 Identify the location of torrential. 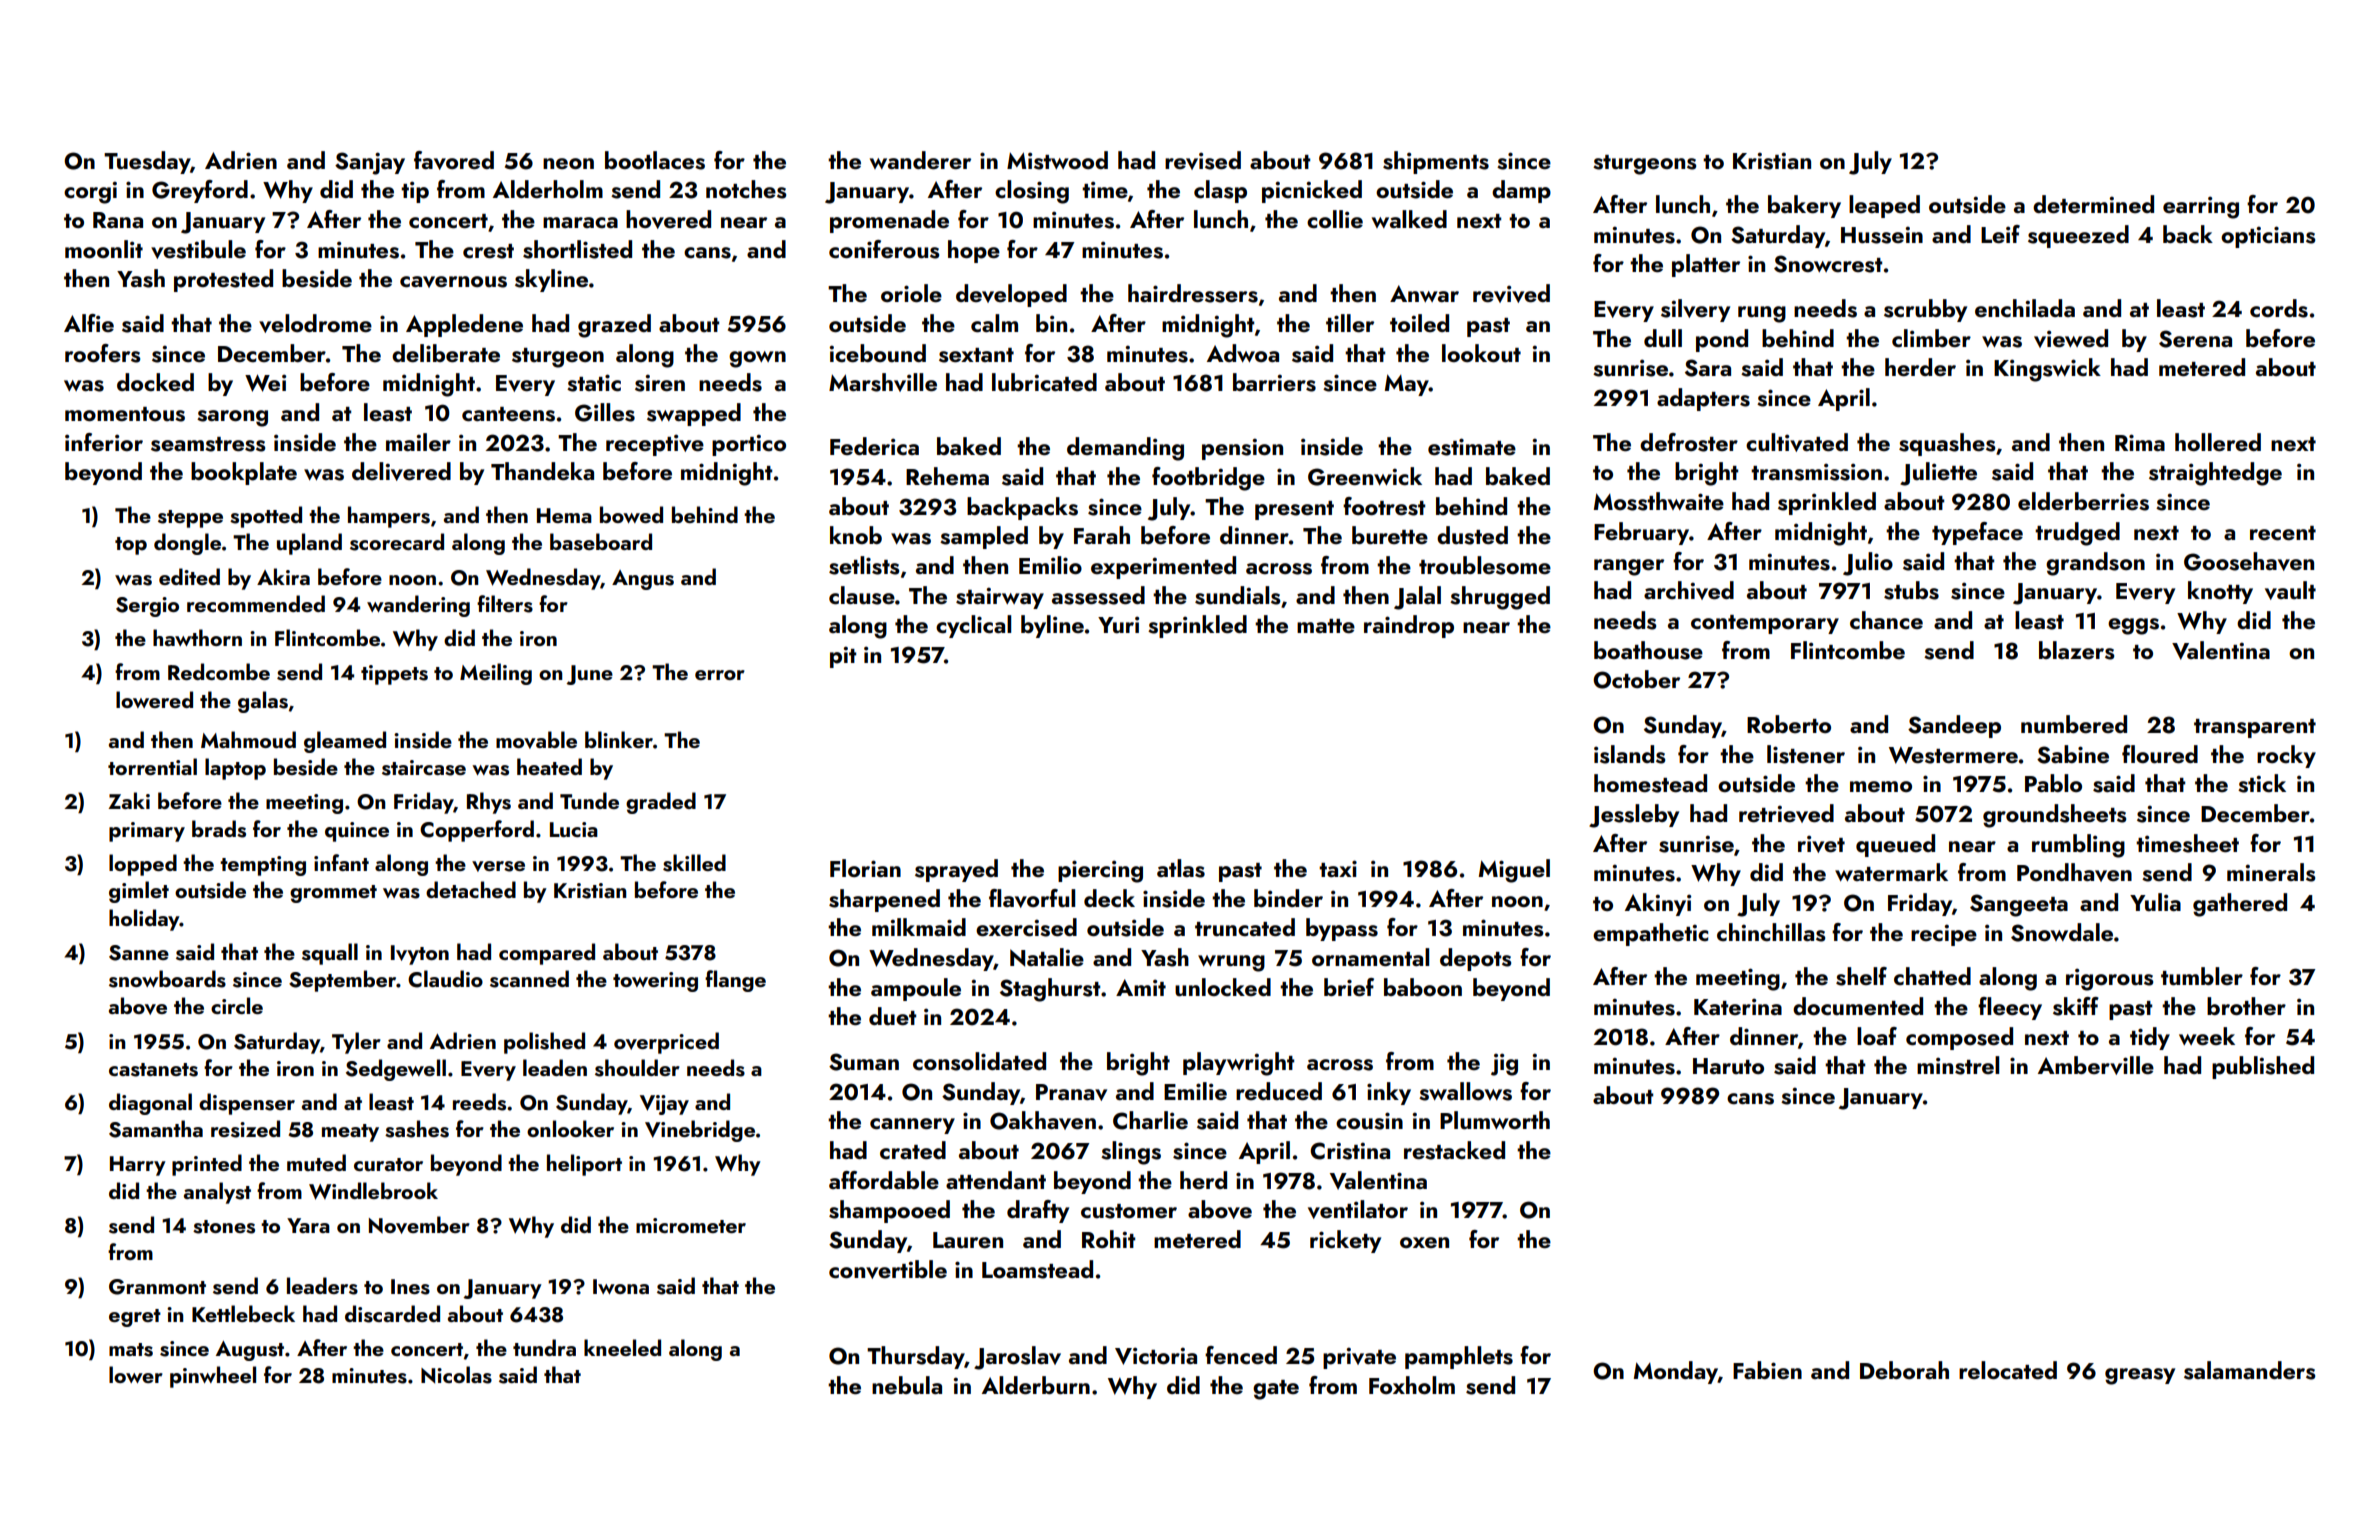
(152, 766).
